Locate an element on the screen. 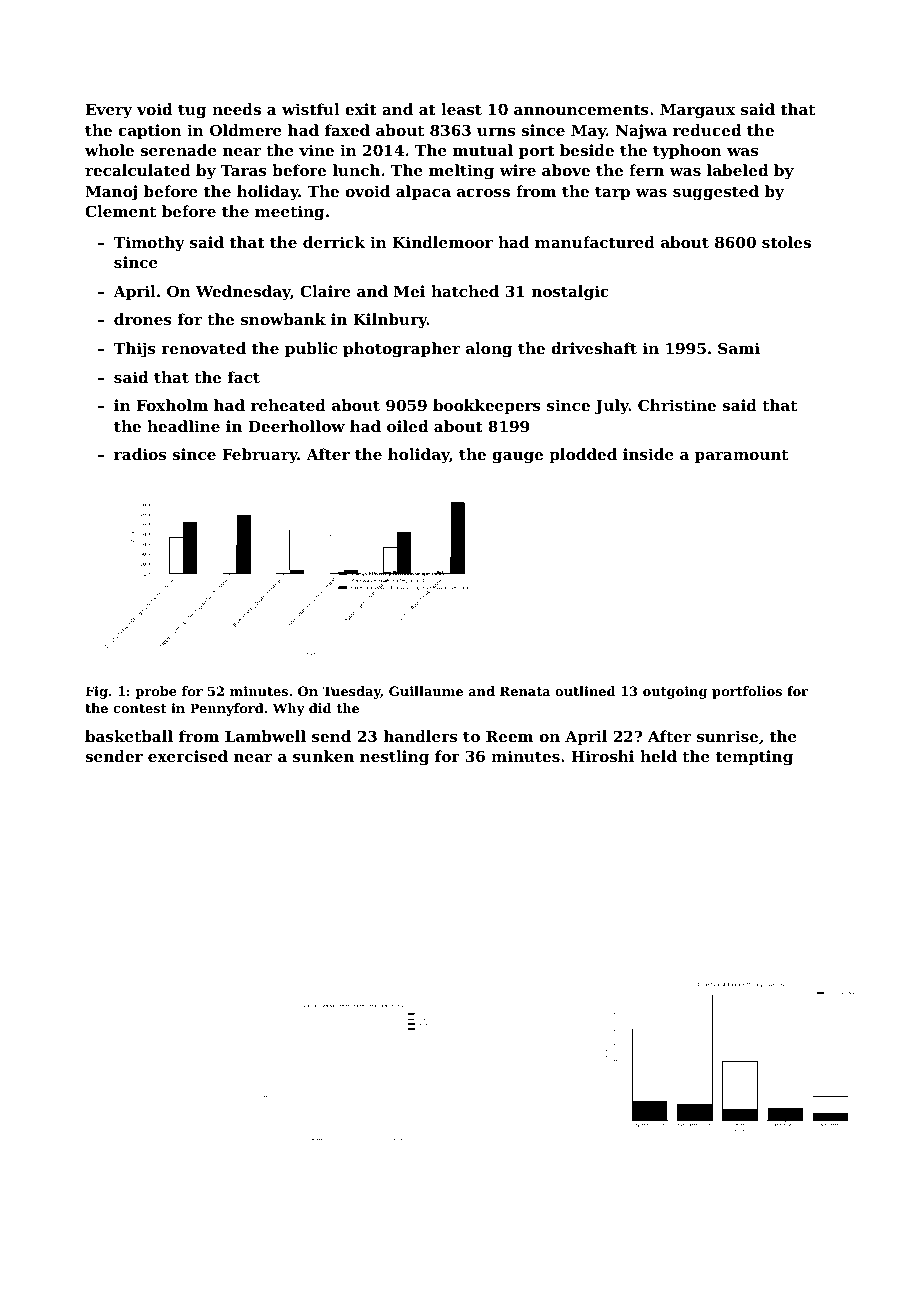 This screenshot has height=1316, width=908. nostalgic is located at coordinates (570, 293).
